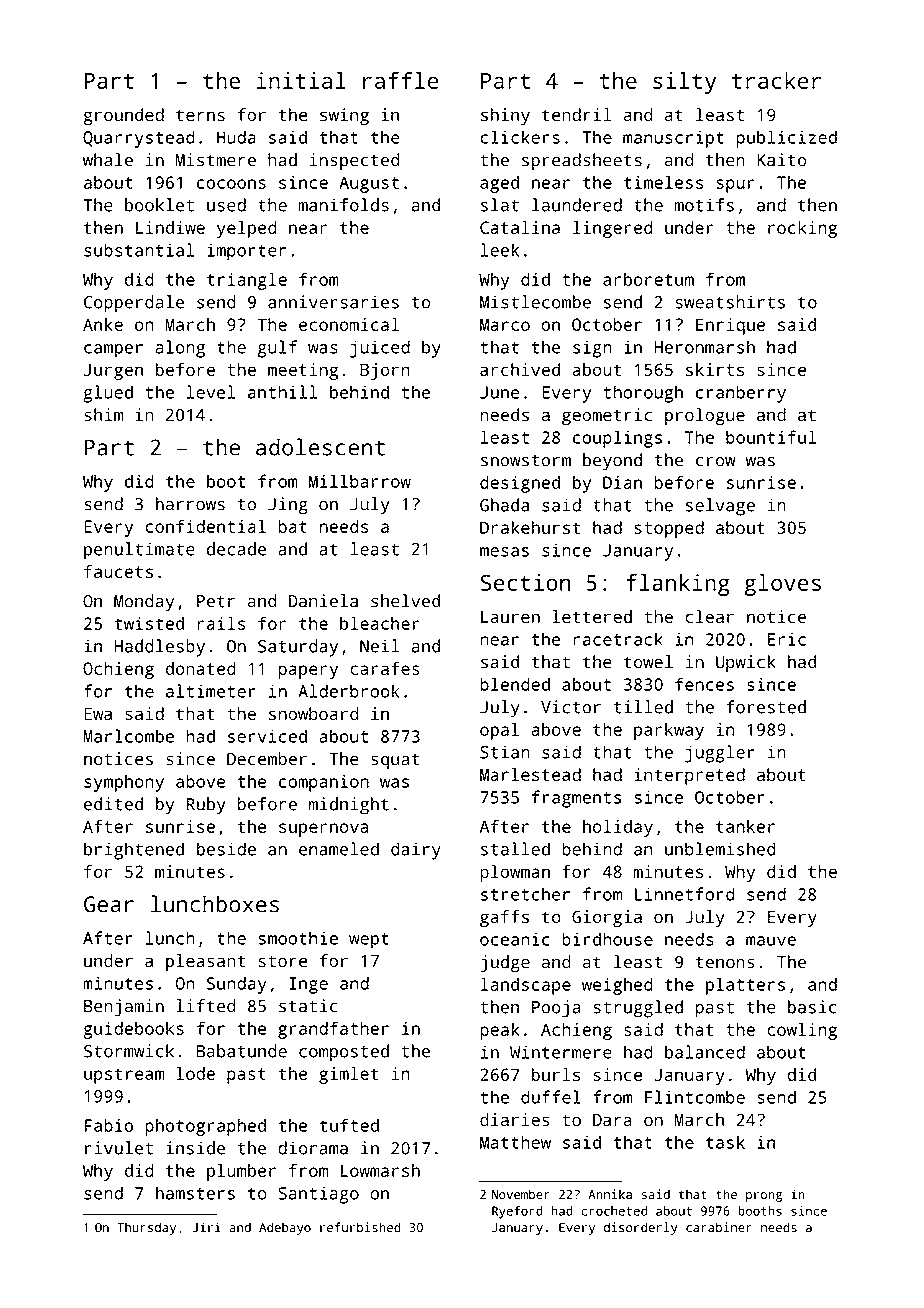 The image size is (924, 1308). What do you see at coordinates (401, 80) in the screenshot?
I see `raffle` at bounding box center [401, 80].
